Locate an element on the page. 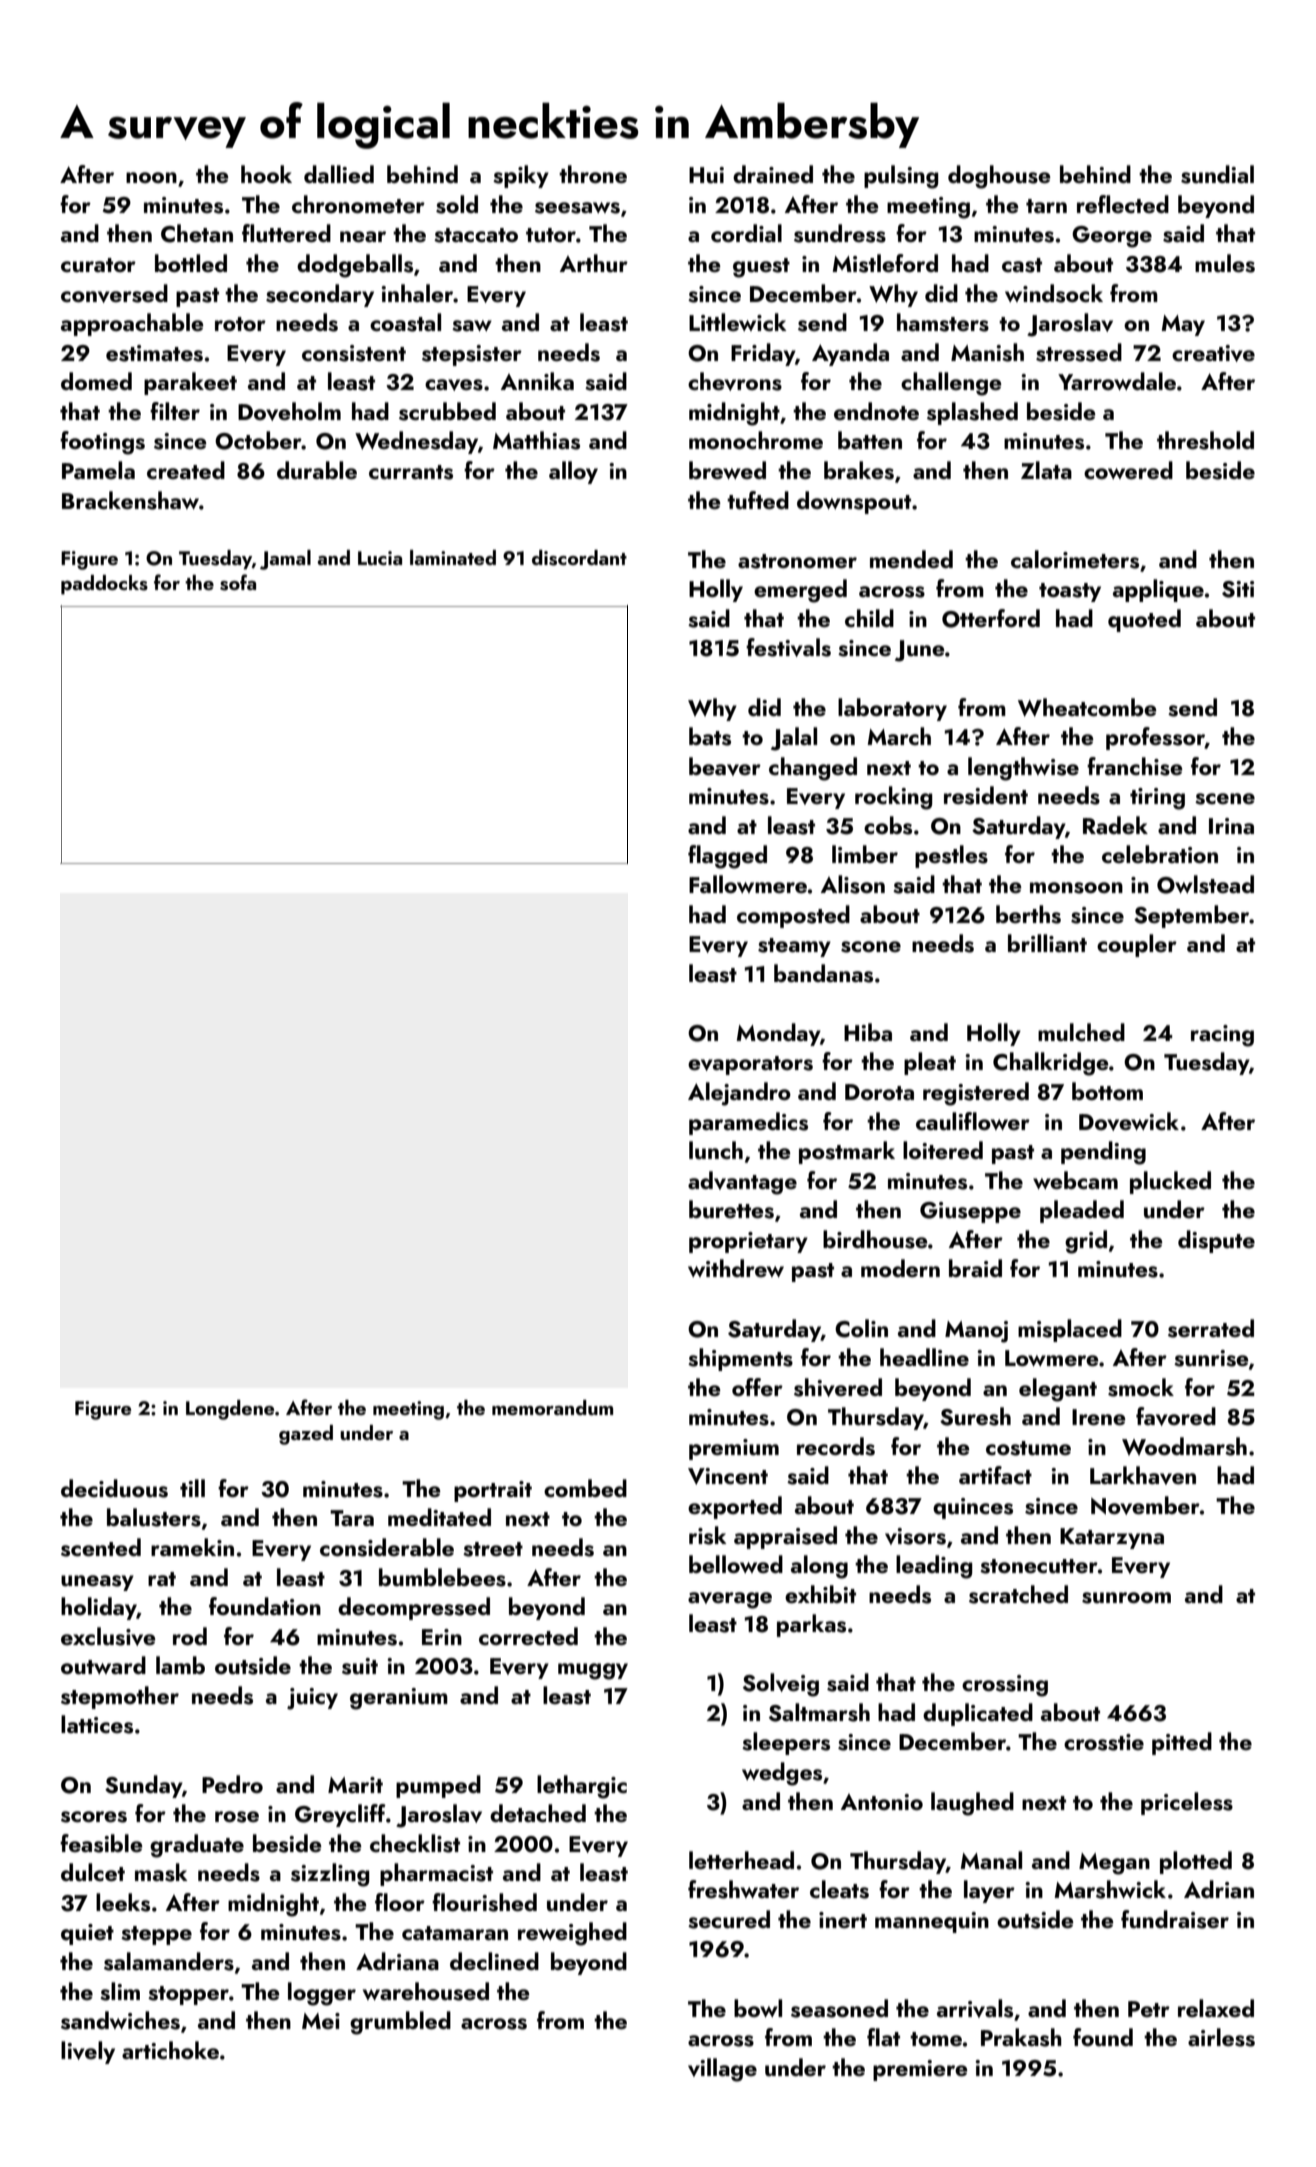  calorimeters is located at coordinates (1075, 559).
